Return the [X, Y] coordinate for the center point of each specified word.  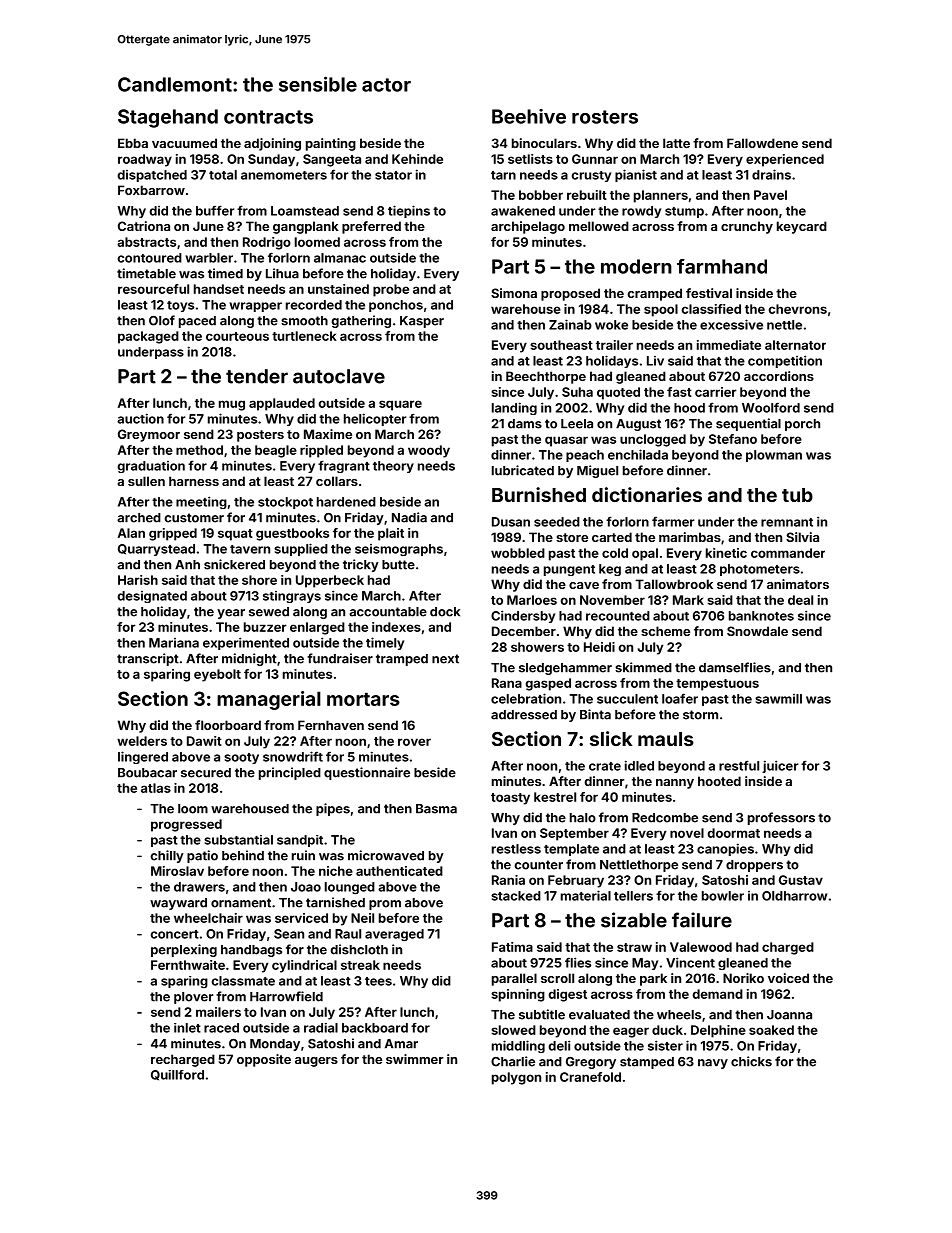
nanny [675, 784]
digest [568, 995]
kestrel [555, 797]
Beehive [529, 116]
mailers [218, 1012]
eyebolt [217, 675]
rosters [605, 117]
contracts [268, 117]
